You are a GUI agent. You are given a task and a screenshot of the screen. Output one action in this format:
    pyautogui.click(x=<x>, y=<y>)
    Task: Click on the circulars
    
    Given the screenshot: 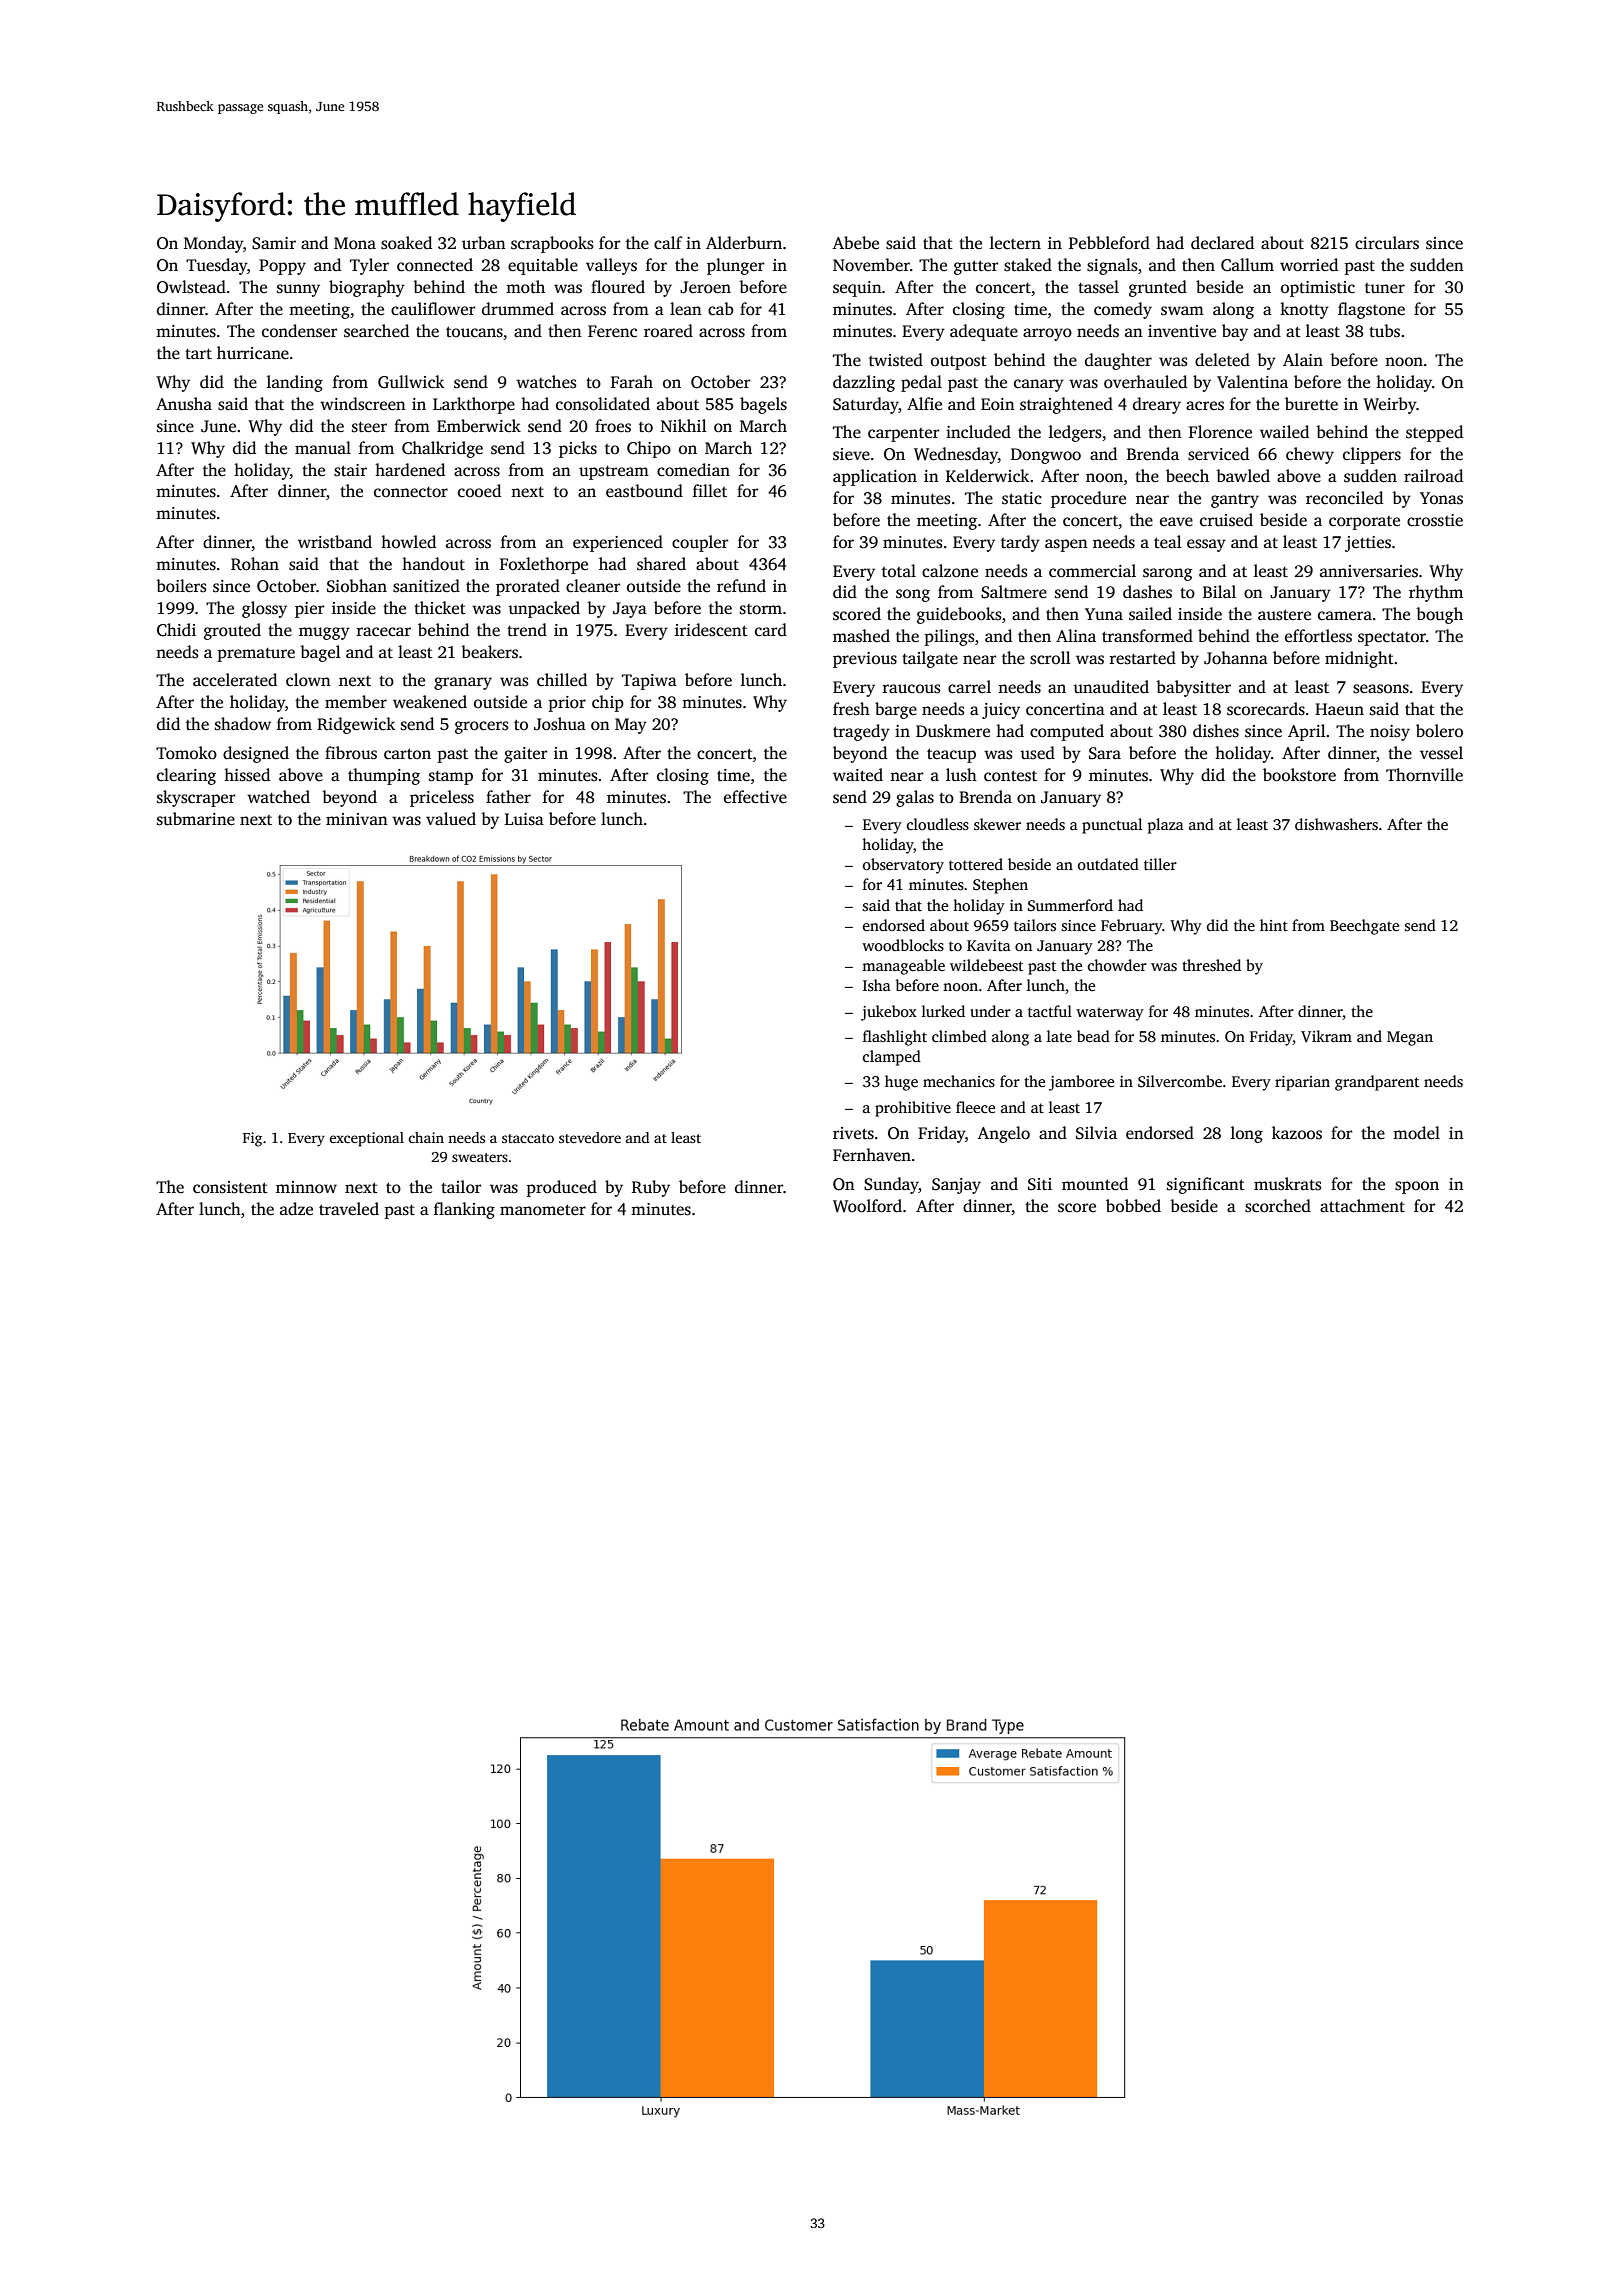 What is the action you would take?
    pyautogui.click(x=1387, y=243)
